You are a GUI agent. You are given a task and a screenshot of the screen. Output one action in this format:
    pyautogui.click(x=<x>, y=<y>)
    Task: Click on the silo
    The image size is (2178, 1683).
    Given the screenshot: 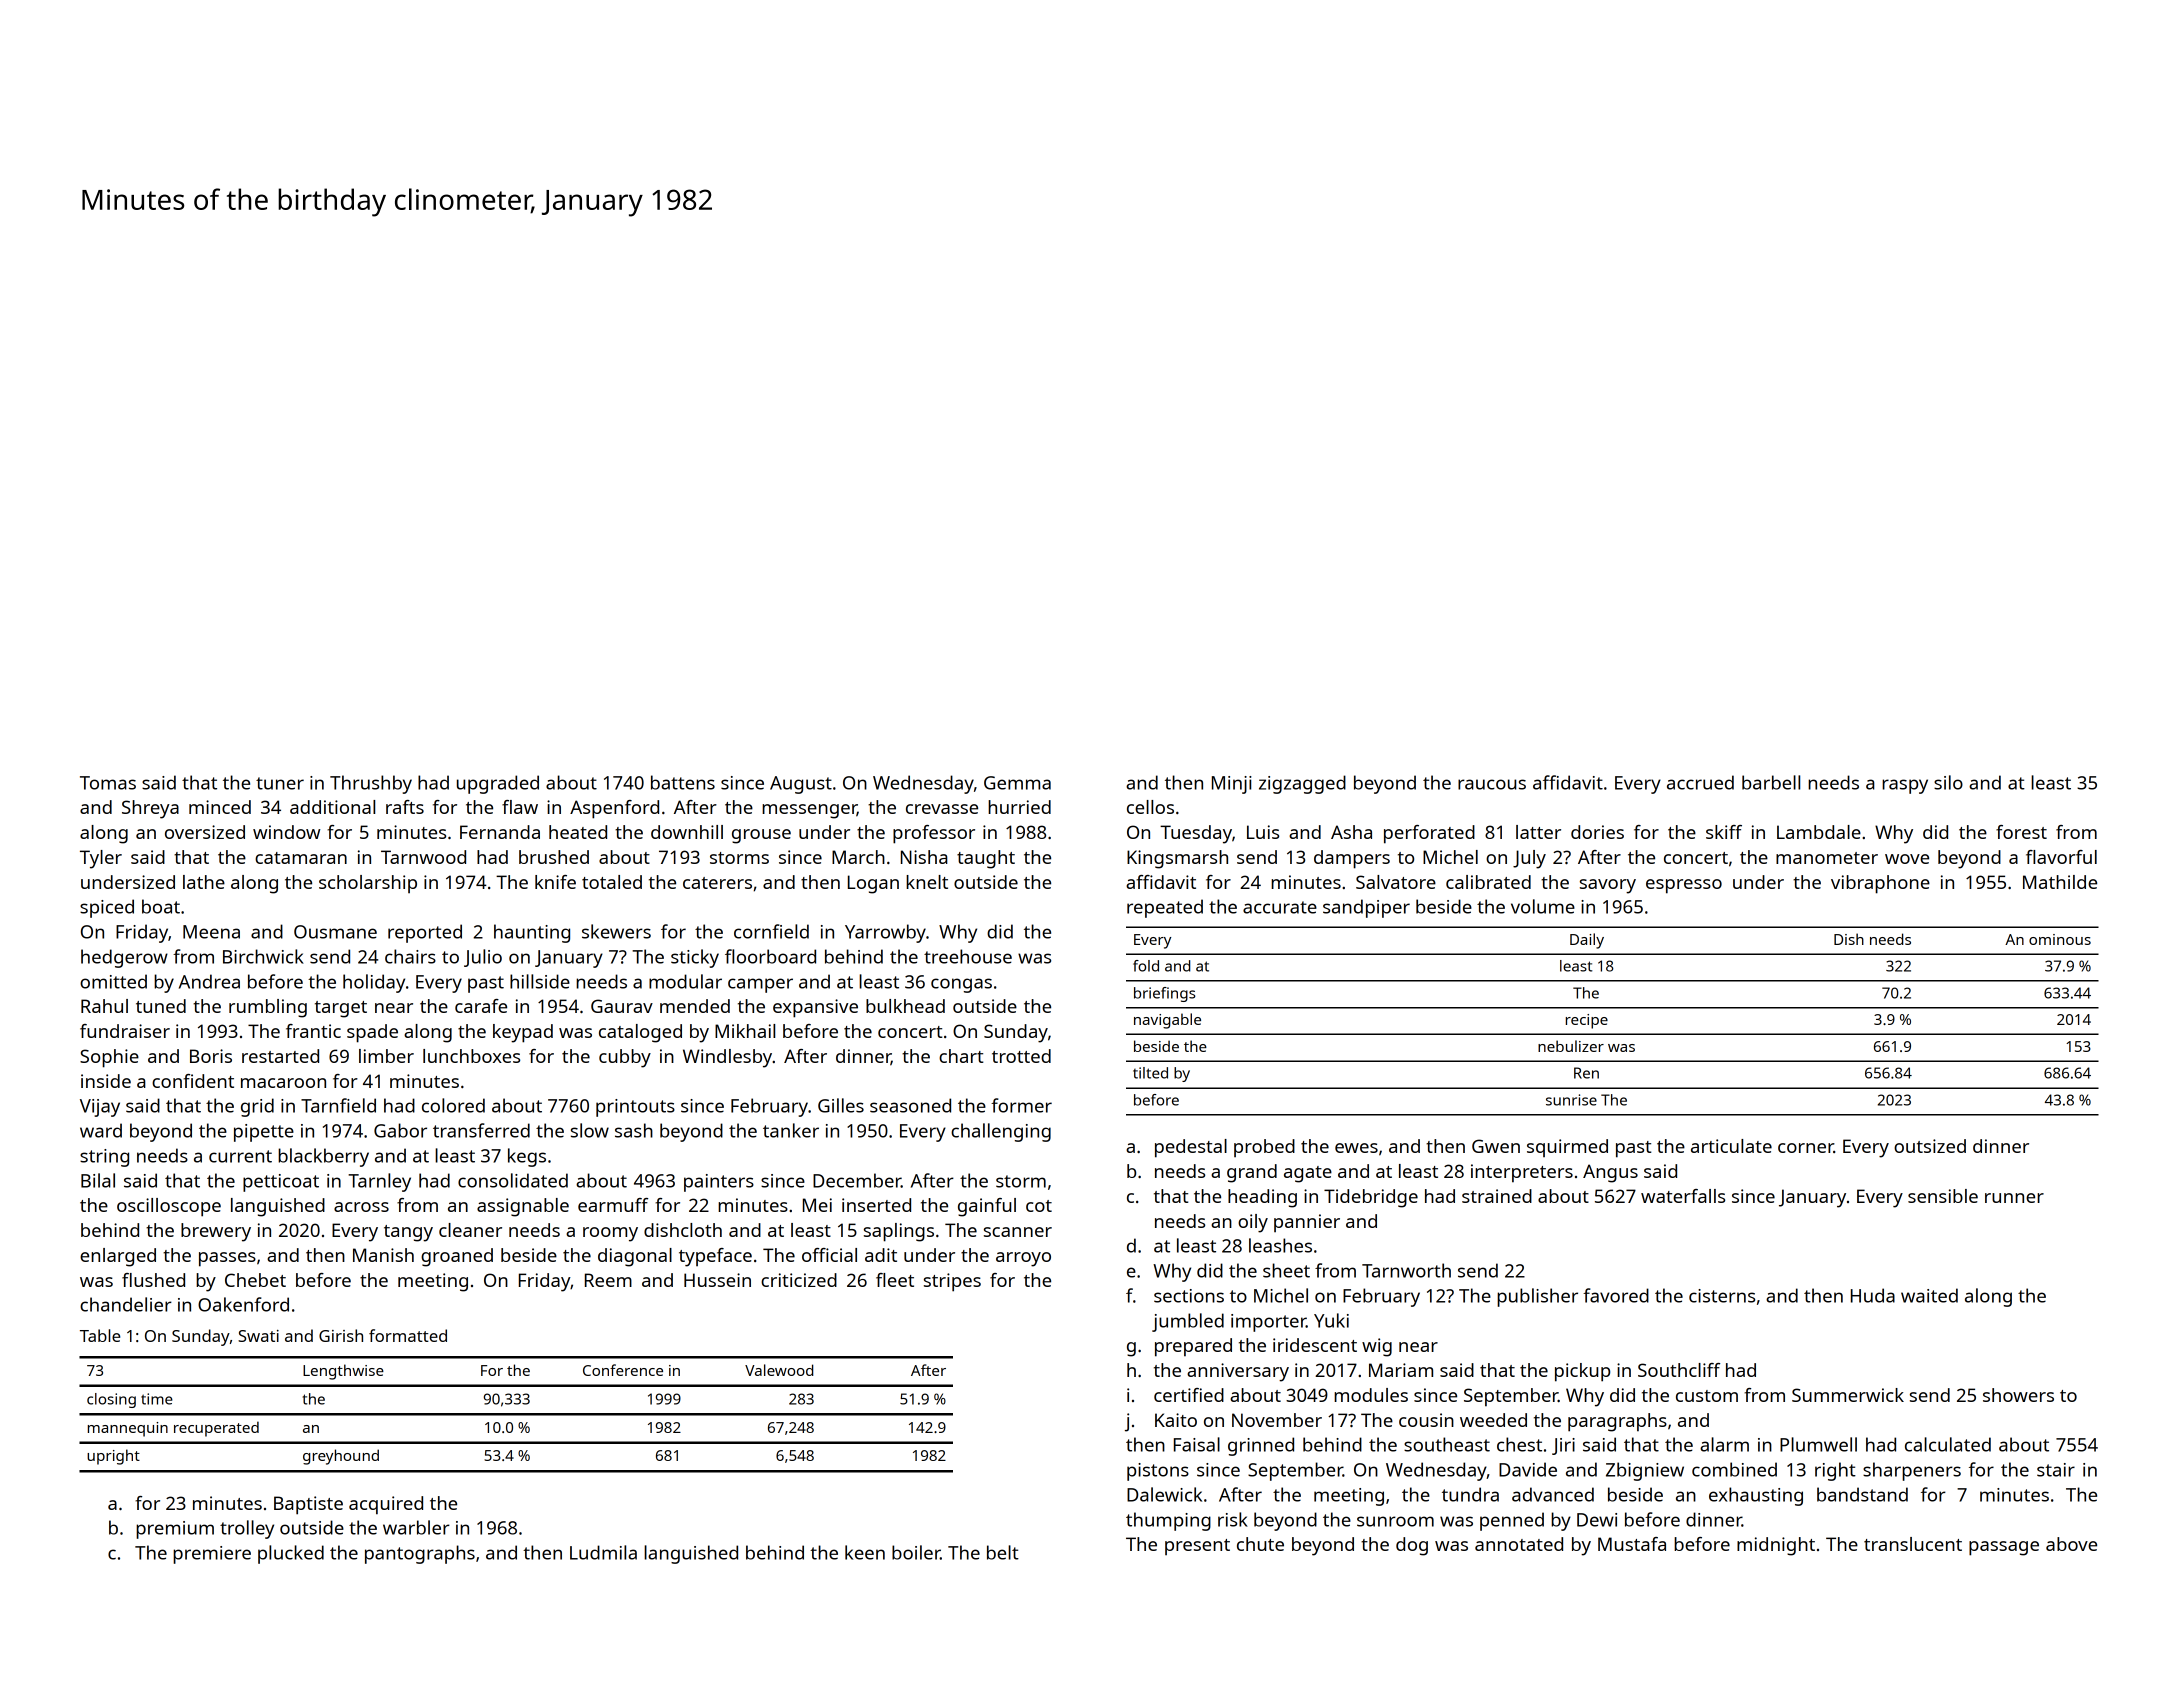 What is the action you would take?
    pyautogui.click(x=1948, y=782)
